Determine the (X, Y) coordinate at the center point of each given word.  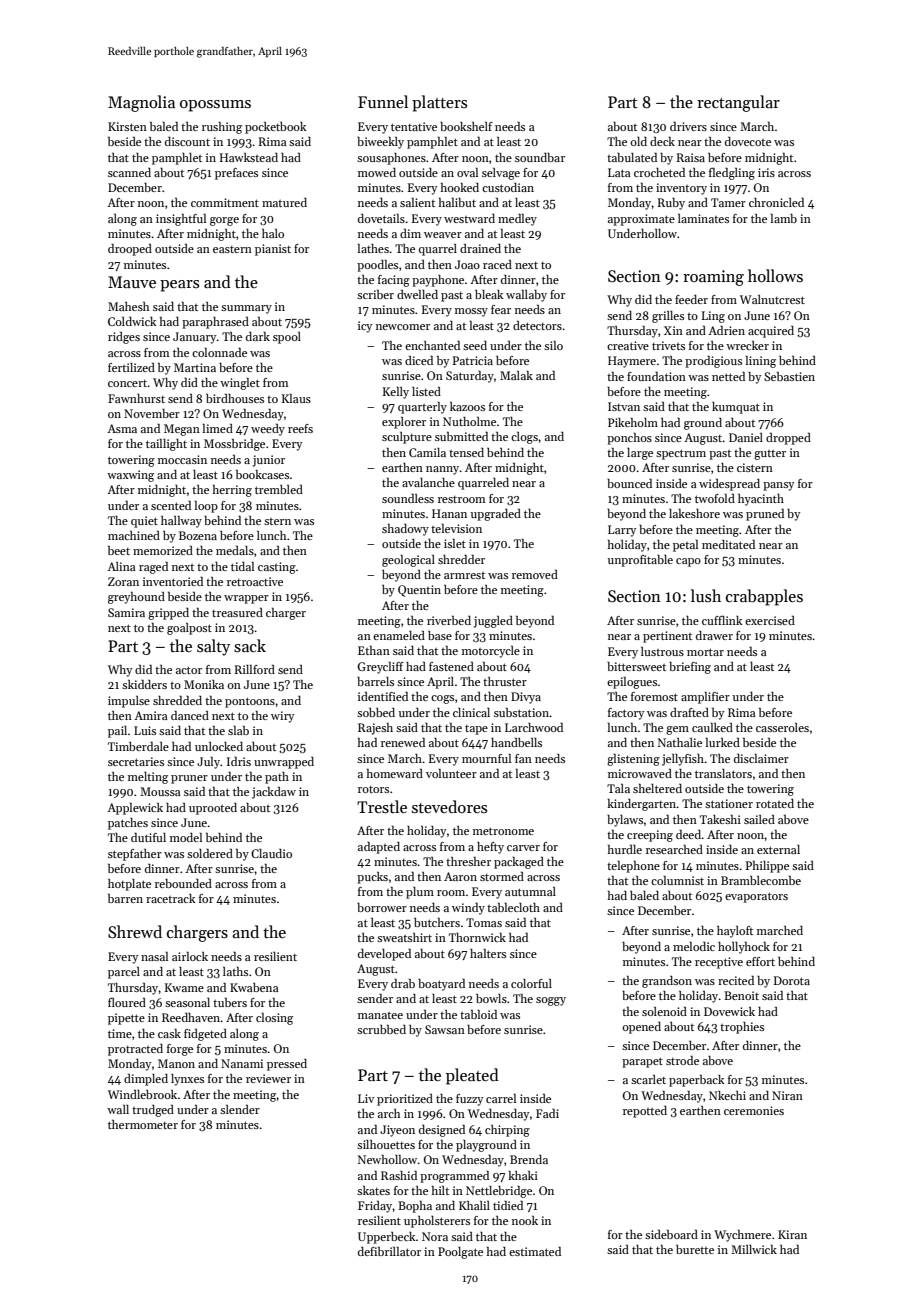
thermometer (143, 1124)
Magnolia (141, 103)
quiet (144, 522)
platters (439, 103)
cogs (442, 699)
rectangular (738, 103)
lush (706, 595)
